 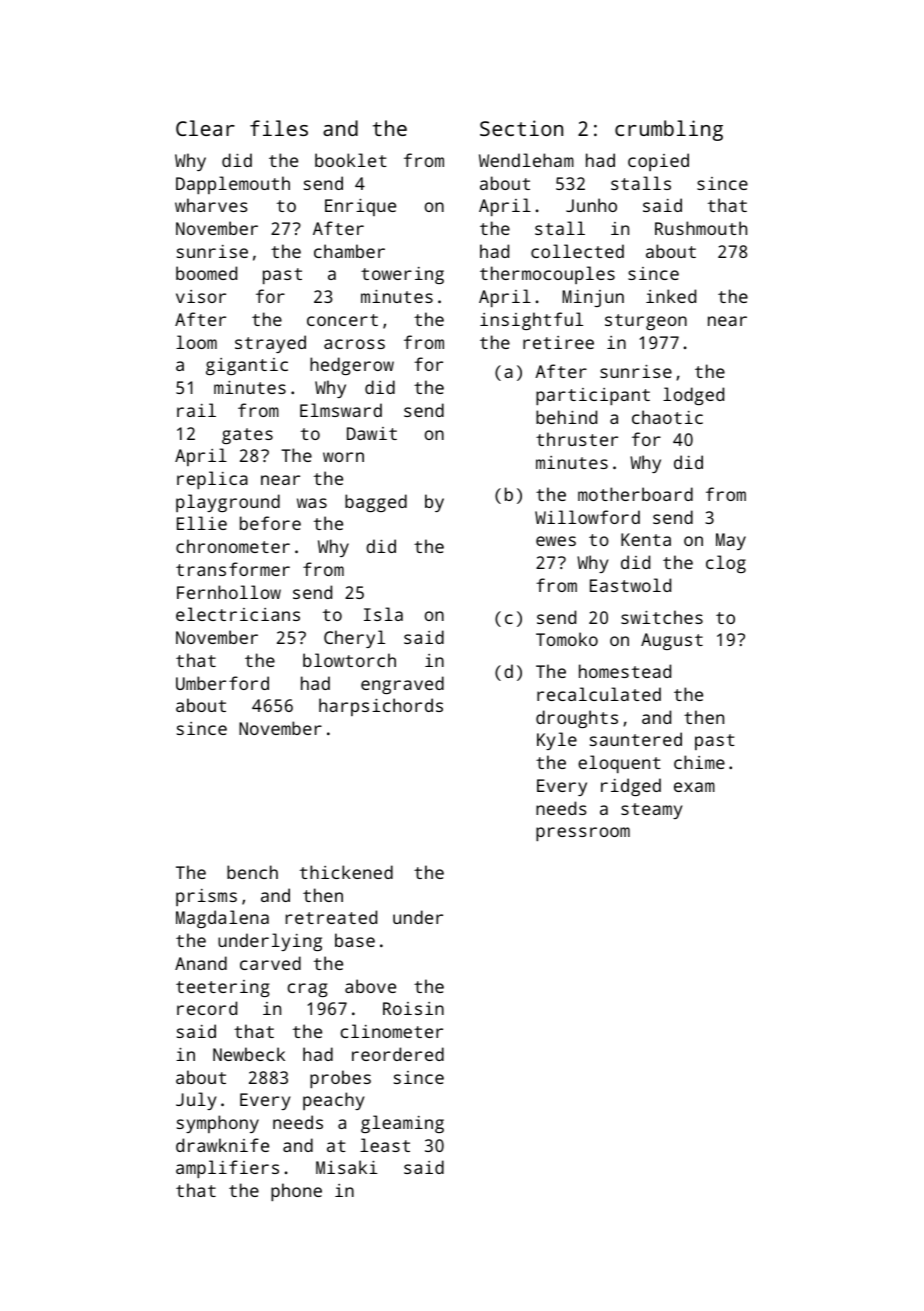 What do you see at coordinates (312, 503) in the image?
I see `was` at bounding box center [312, 503].
